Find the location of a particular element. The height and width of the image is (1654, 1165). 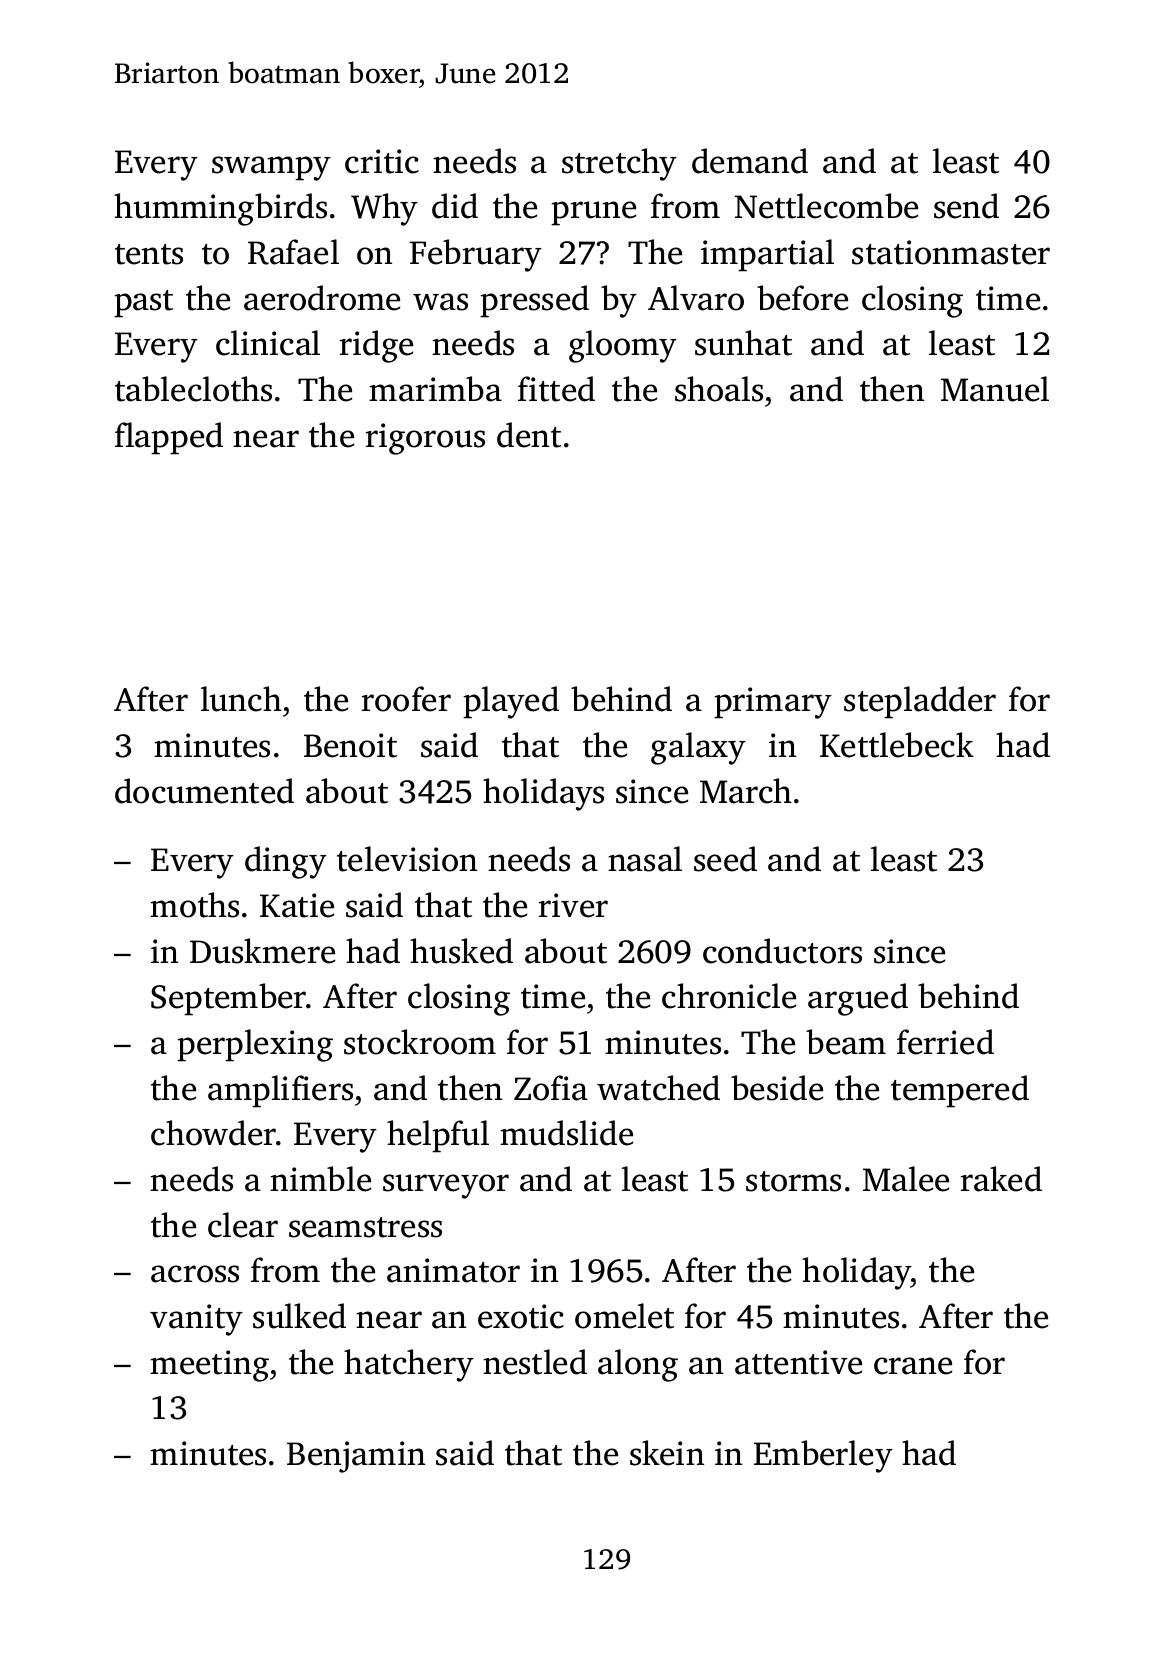

send is located at coordinates (966, 206).
